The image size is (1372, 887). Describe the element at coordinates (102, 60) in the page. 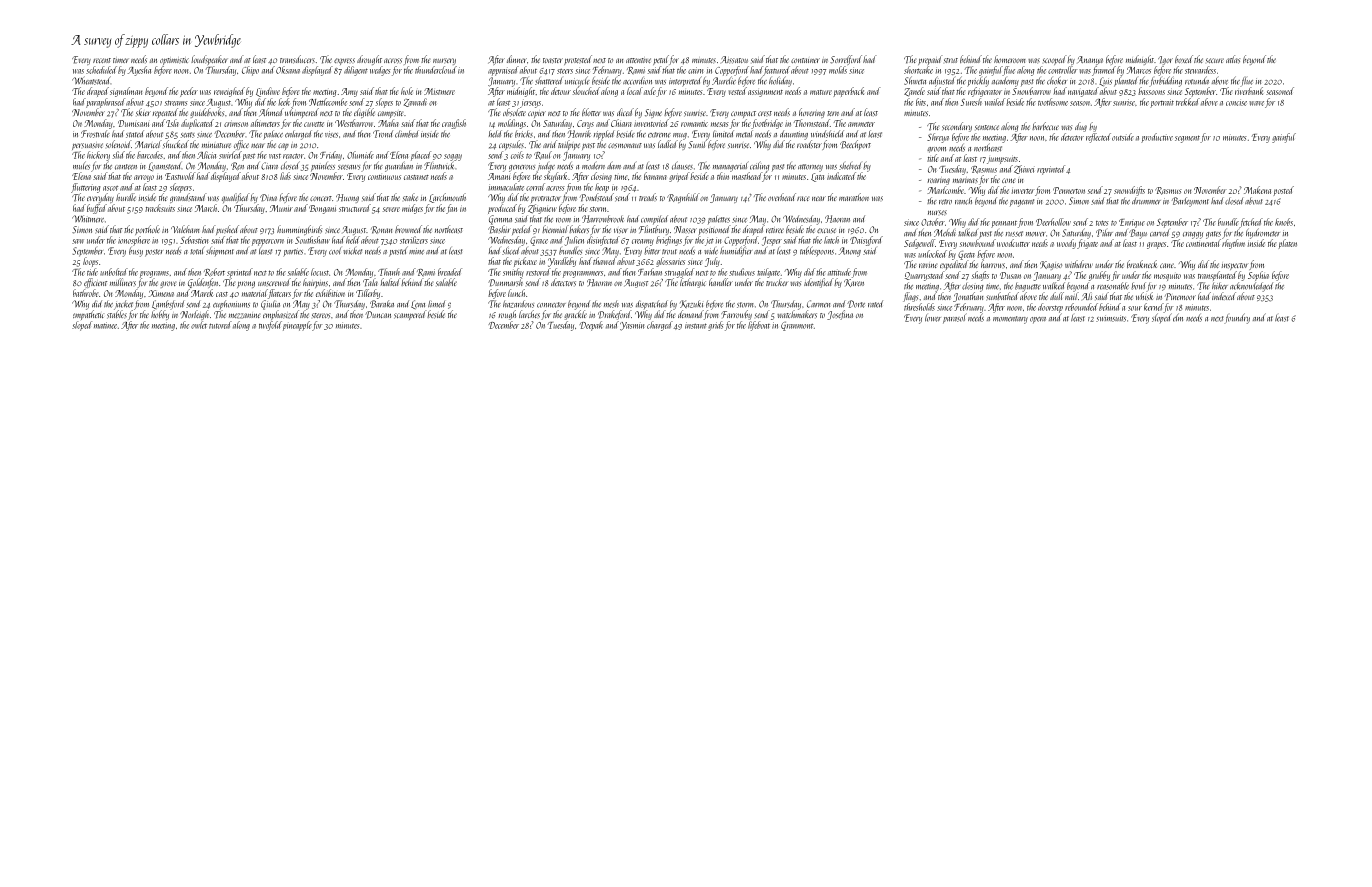

I see `recent` at that location.
